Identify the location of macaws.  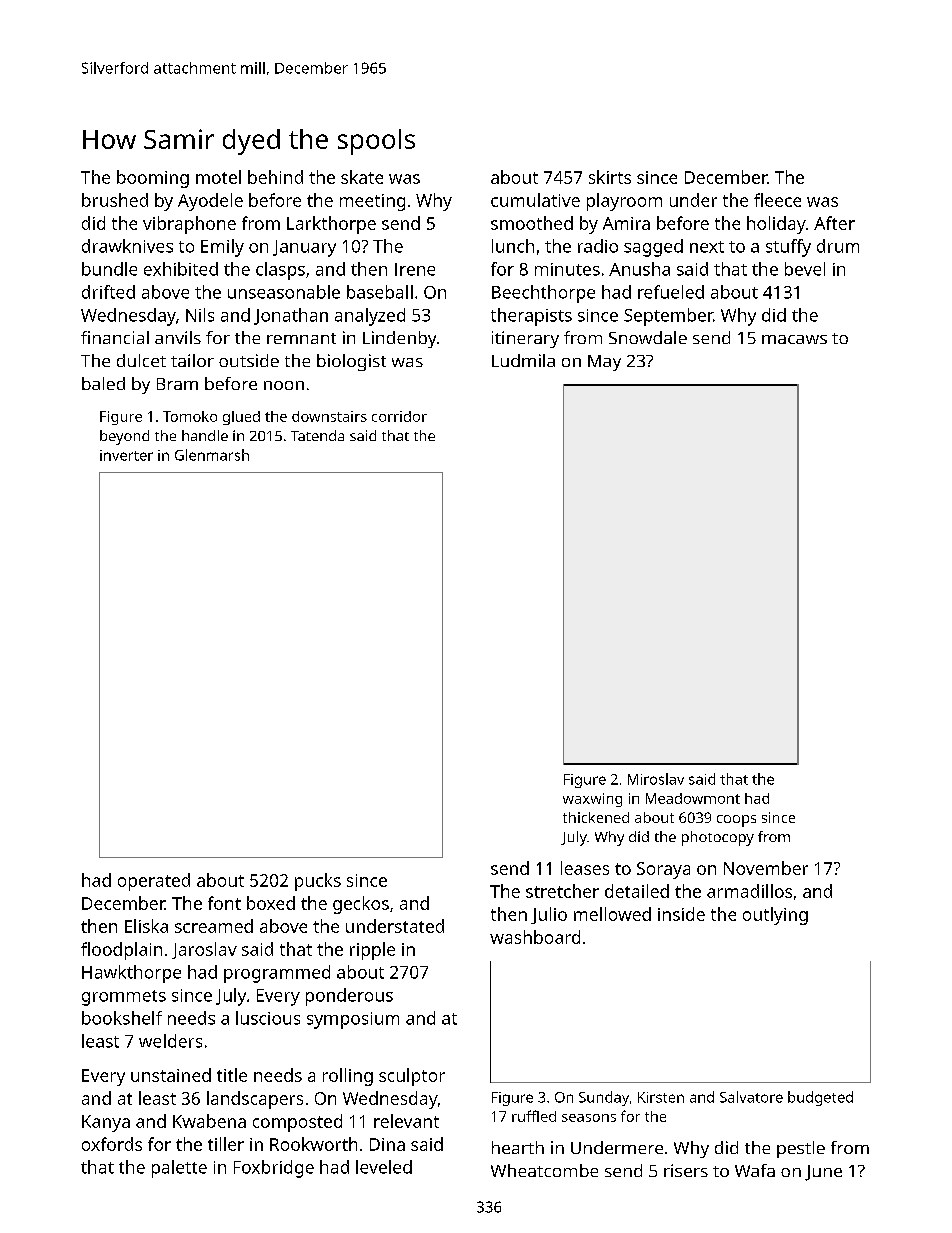
(794, 339).
